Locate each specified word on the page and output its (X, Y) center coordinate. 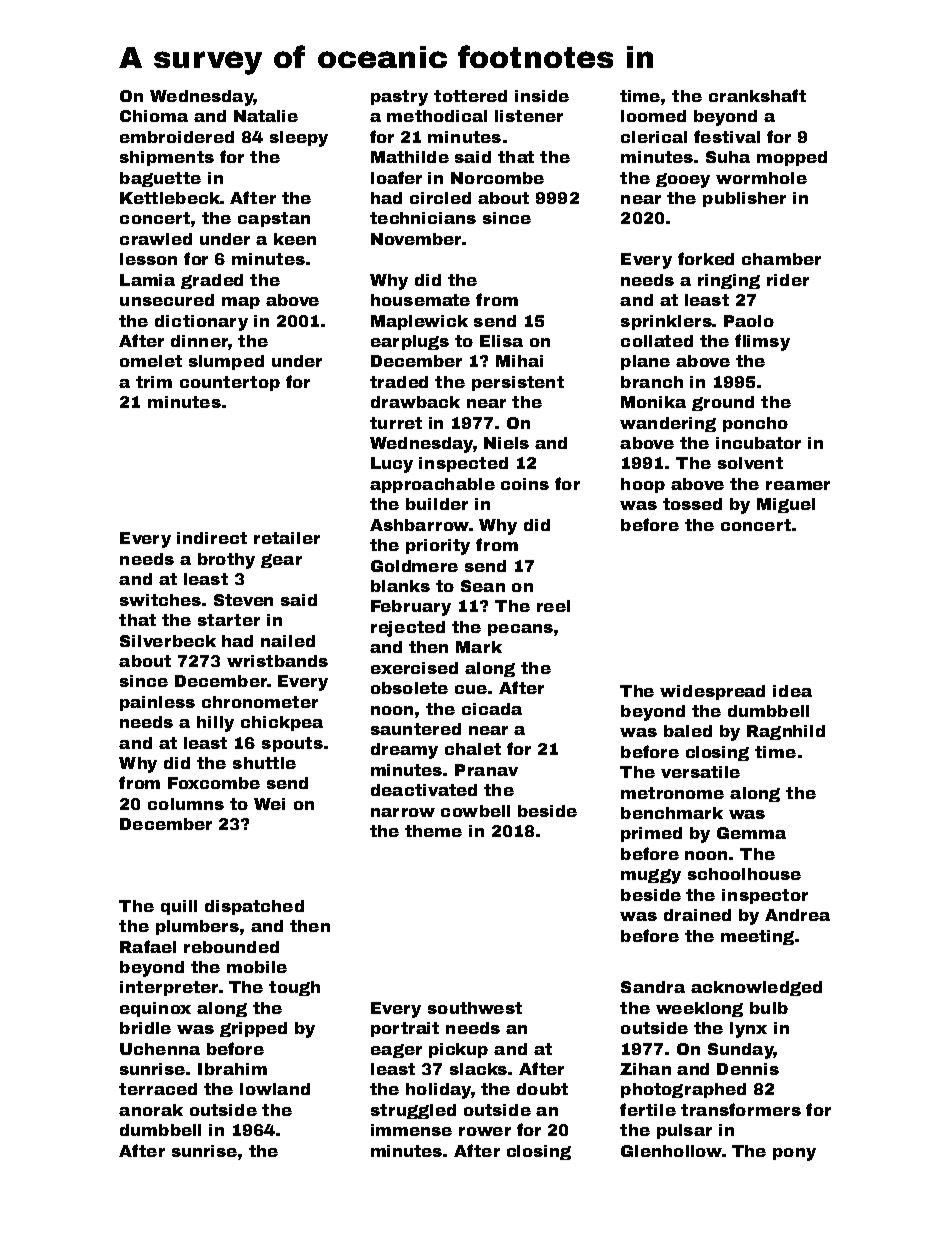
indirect (212, 538)
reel (553, 606)
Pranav (486, 770)
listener (529, 116)
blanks (400, 586)
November (416, 239)
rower (485, 1131)
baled (688, 731)
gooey (683, 180)
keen (295, 239)
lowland (275, 1089)
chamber (781, 259)
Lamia (147, 280)
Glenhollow (671, 1151)
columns (186, 804)
